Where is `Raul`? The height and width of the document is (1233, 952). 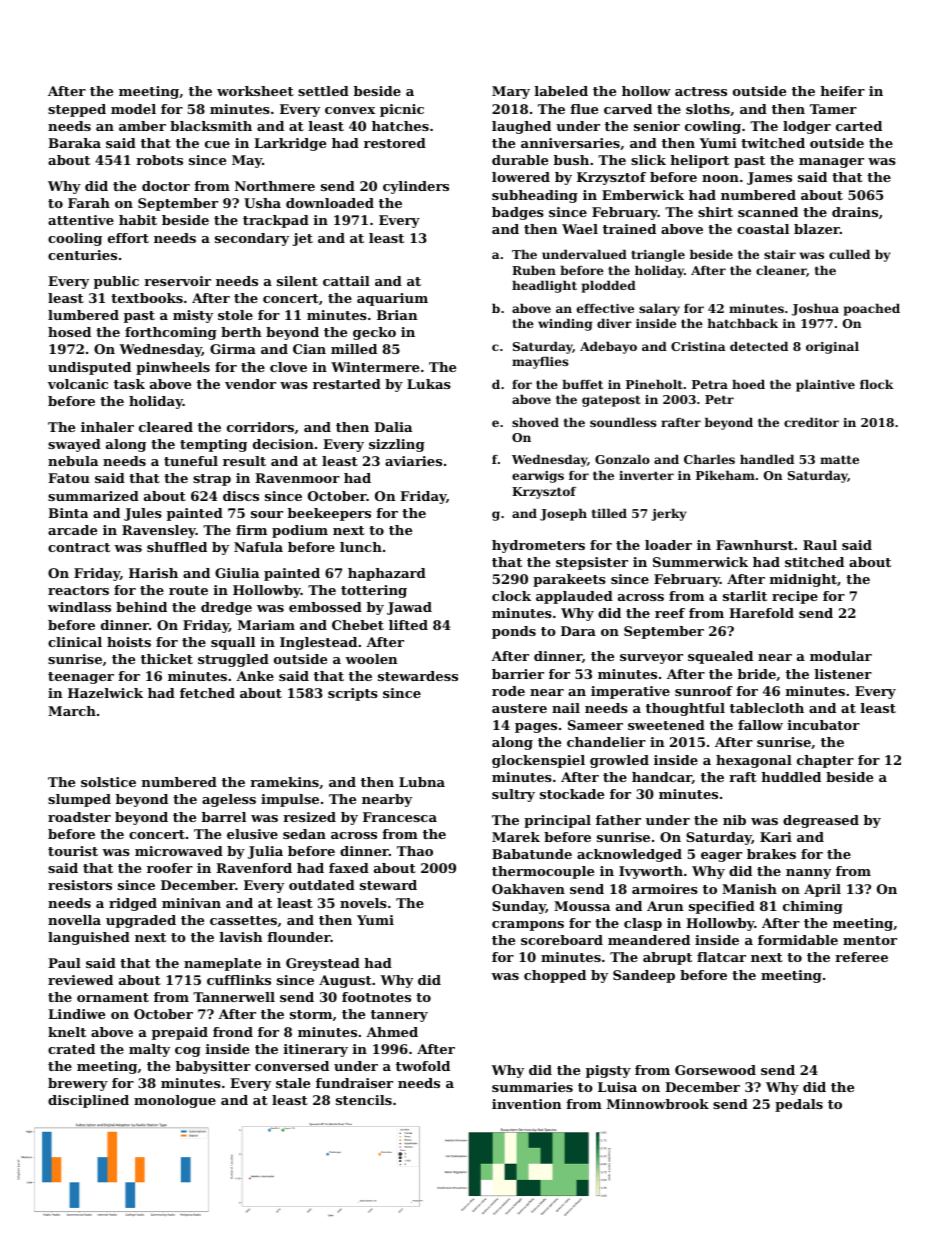 Raul is located at coordinates (820, 545).
